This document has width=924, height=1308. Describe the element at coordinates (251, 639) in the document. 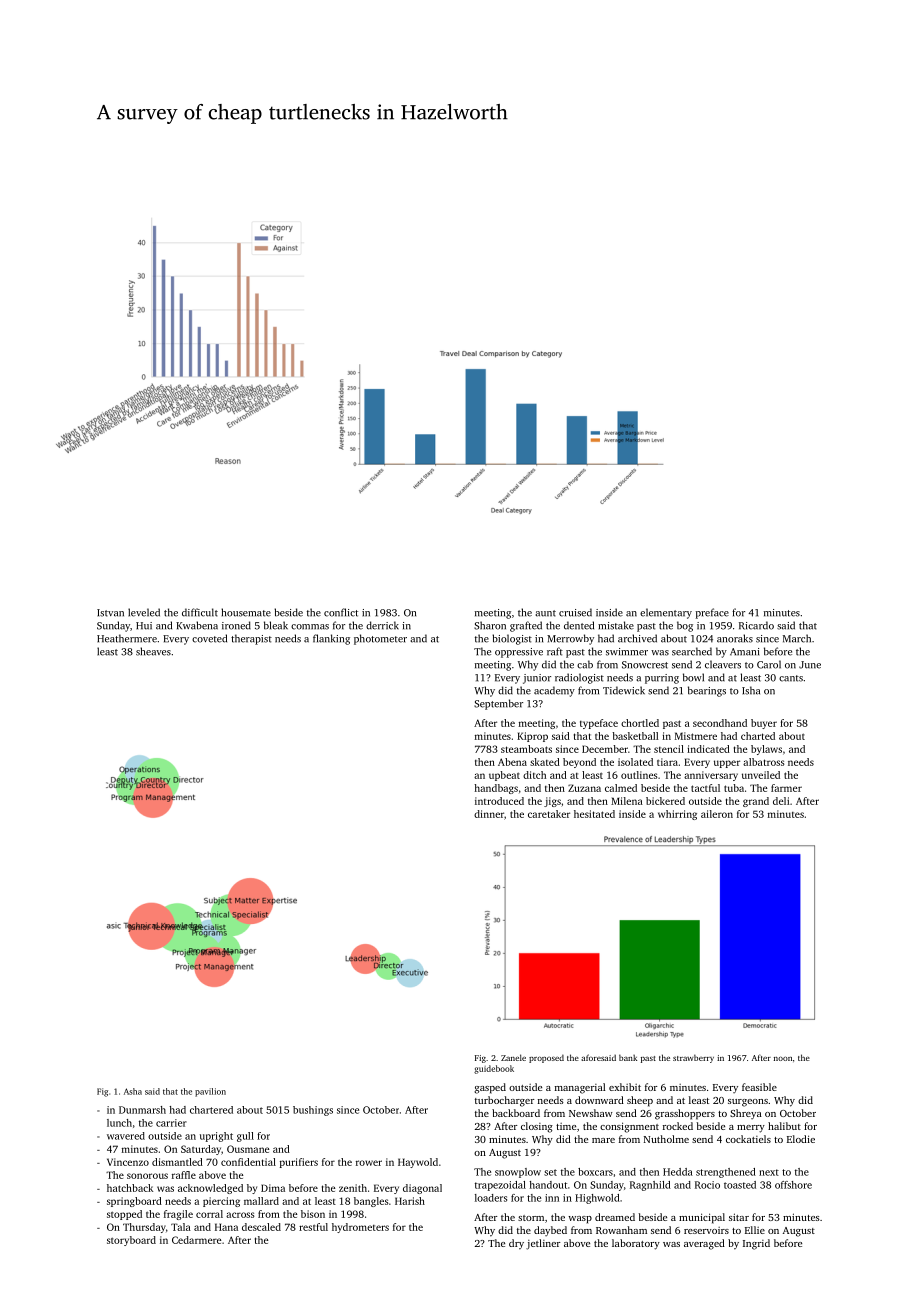

I see `therapist` at that location.
